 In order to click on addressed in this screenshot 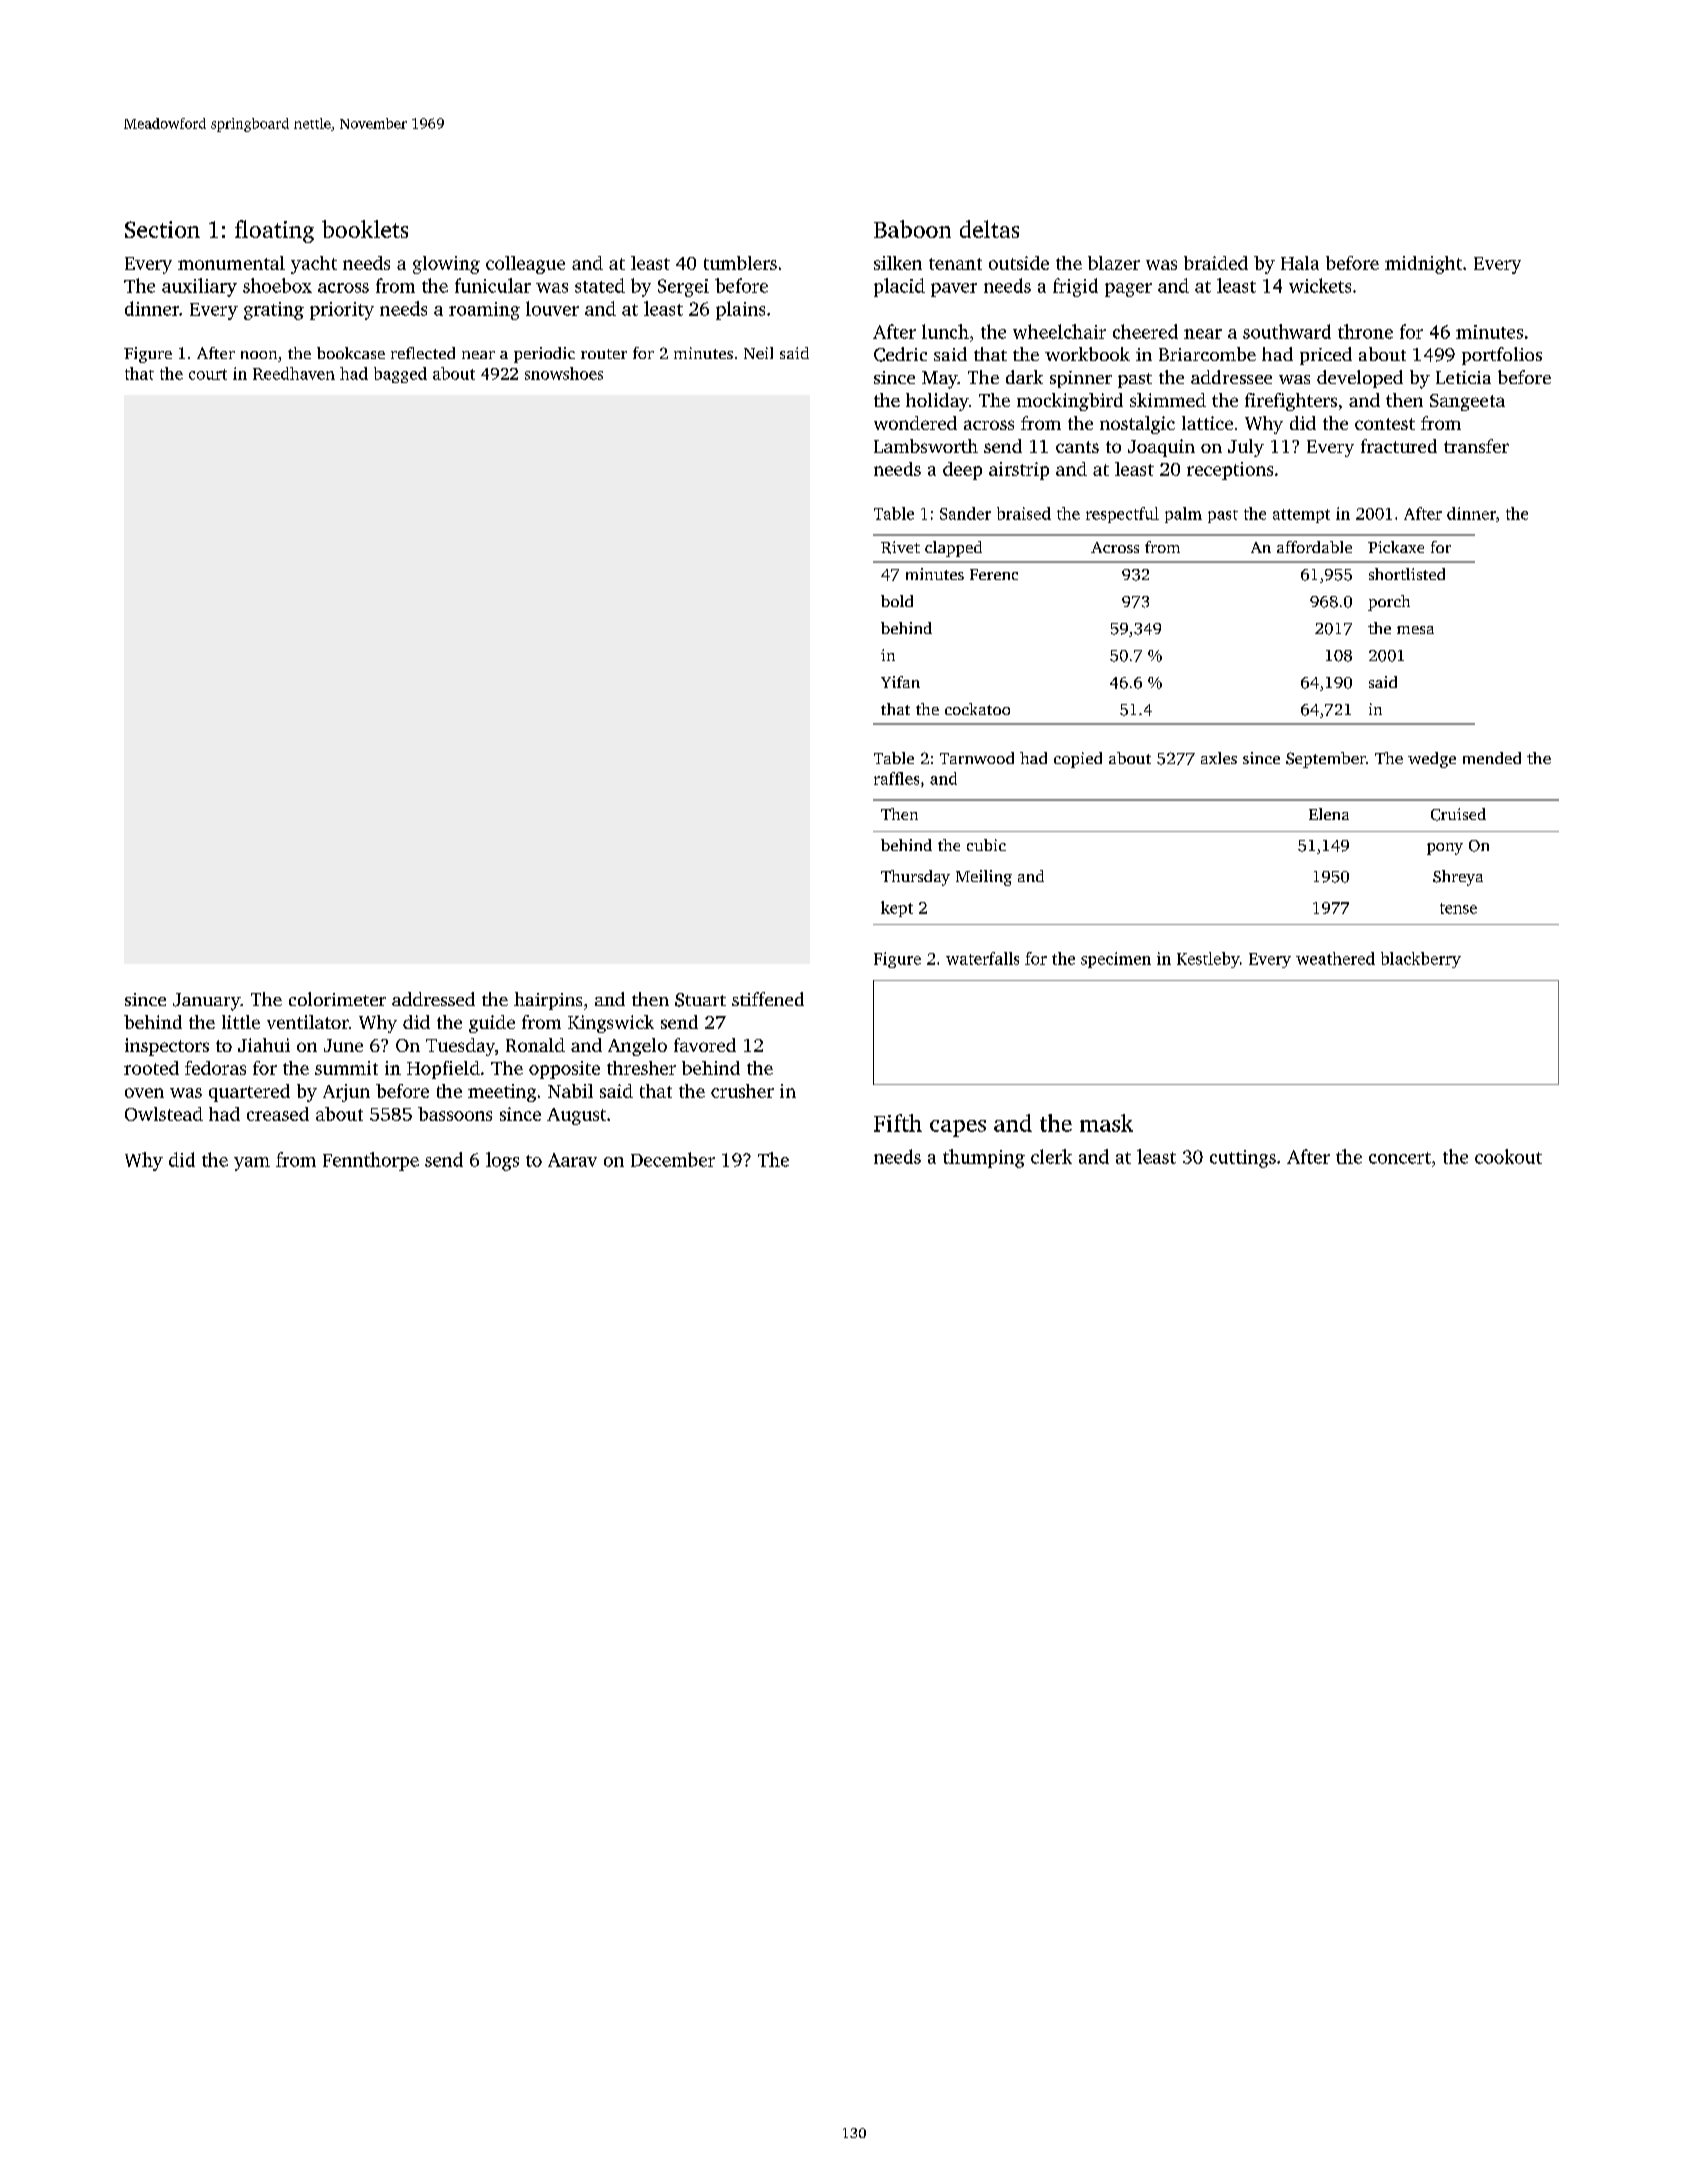, I will do `click(433, 999)`.
